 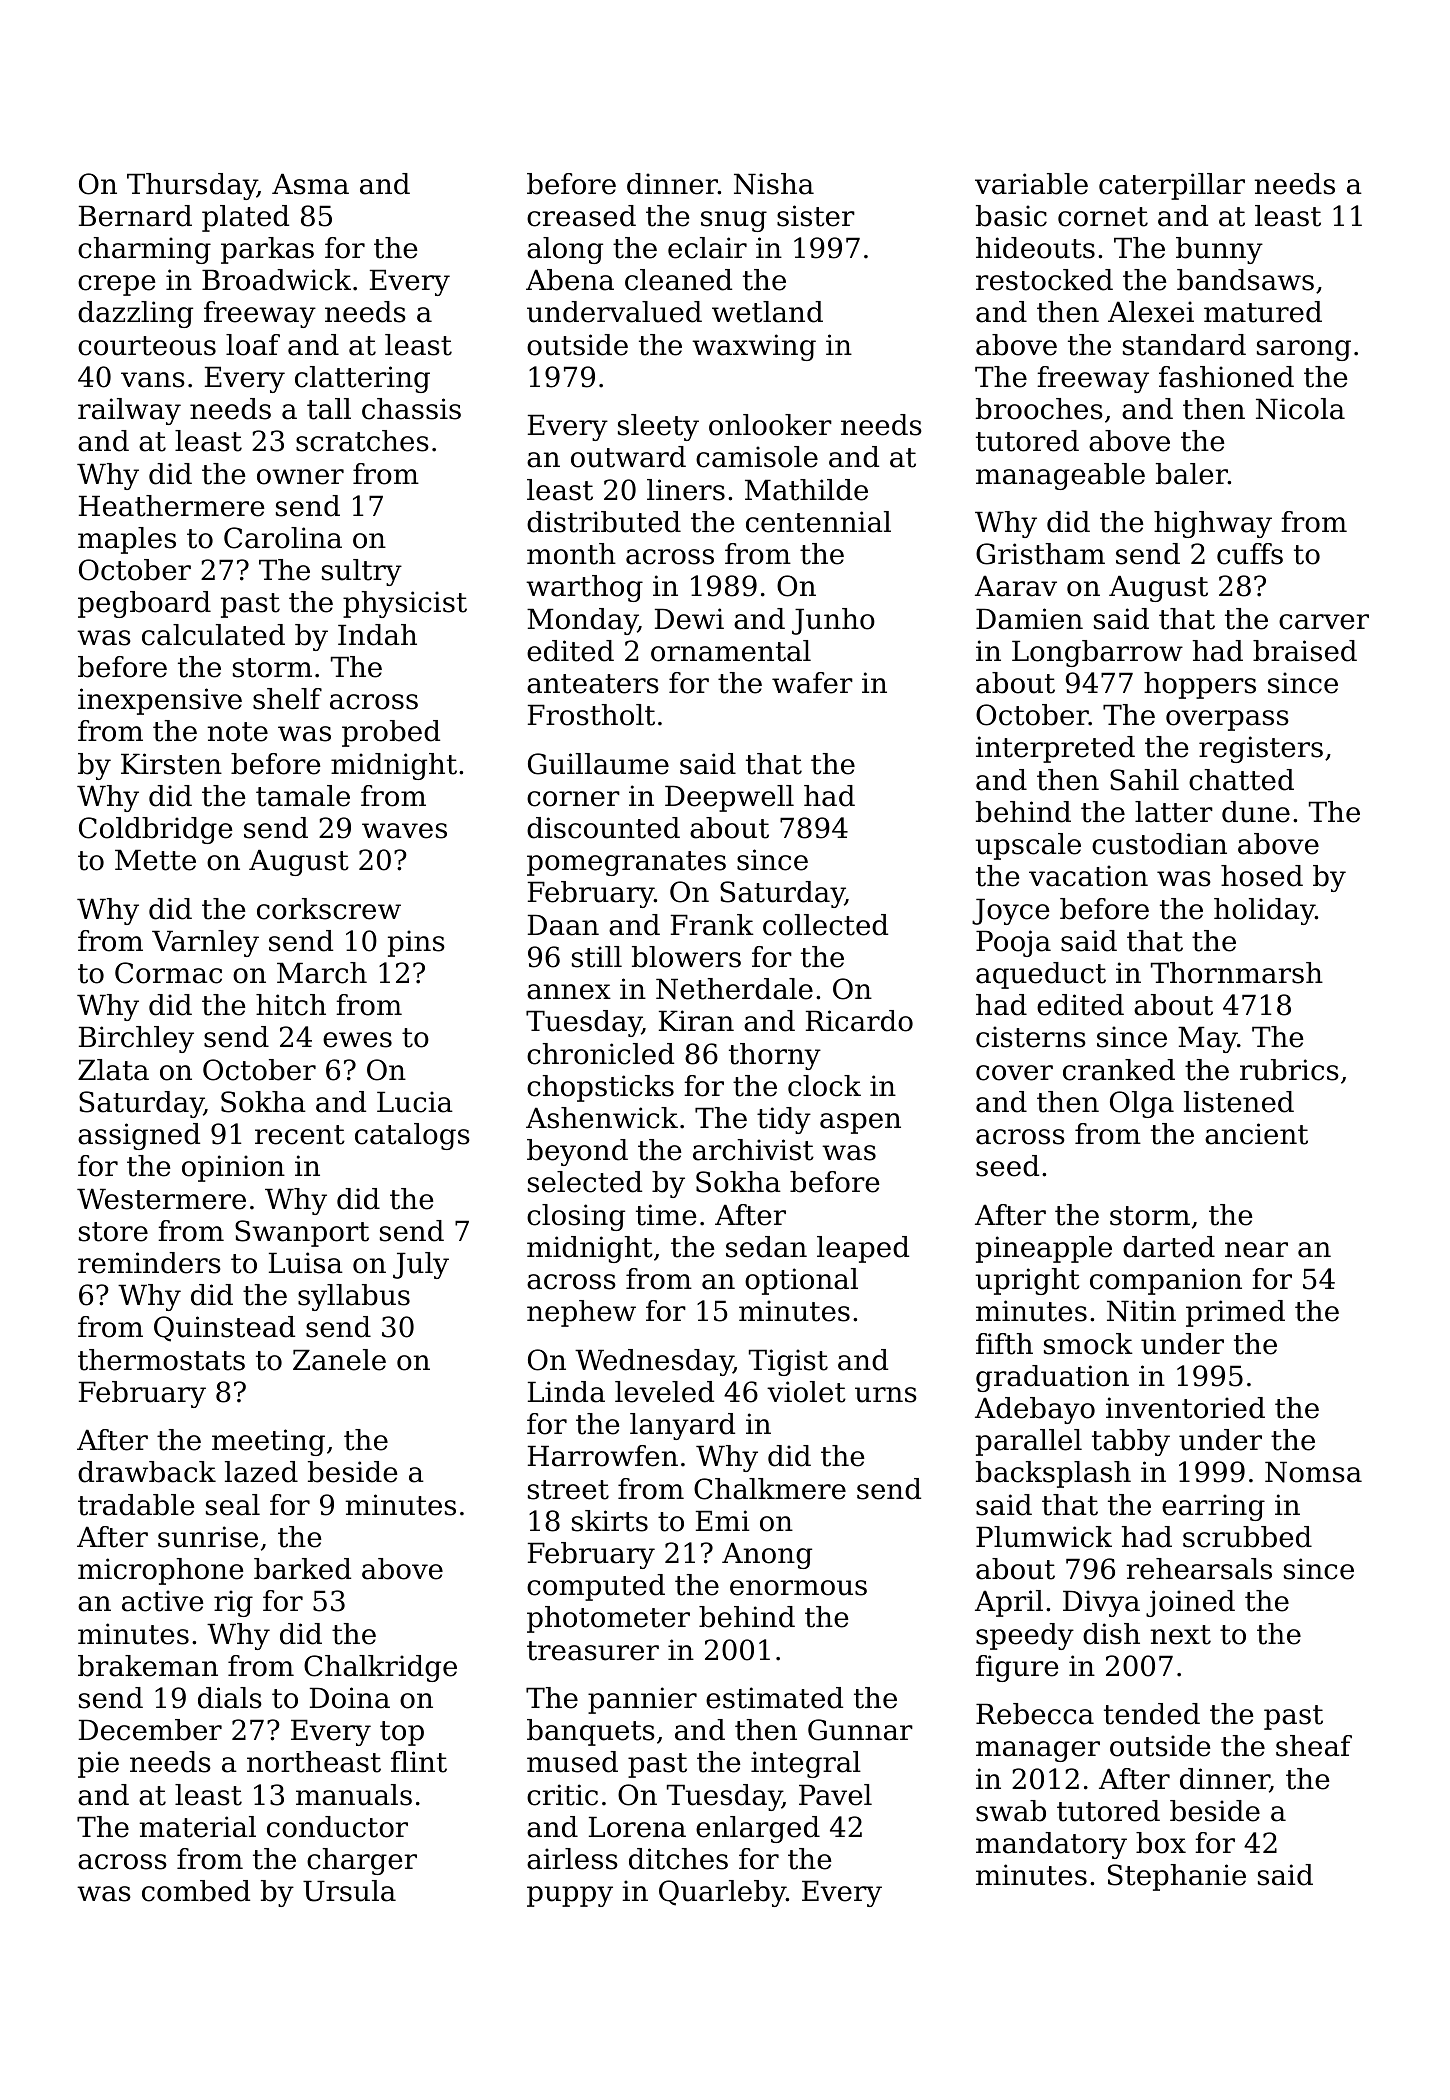 What do you see at coordinates (775, 1056) in the page?
I see `thorny` at bounding box center [775, 1056].
